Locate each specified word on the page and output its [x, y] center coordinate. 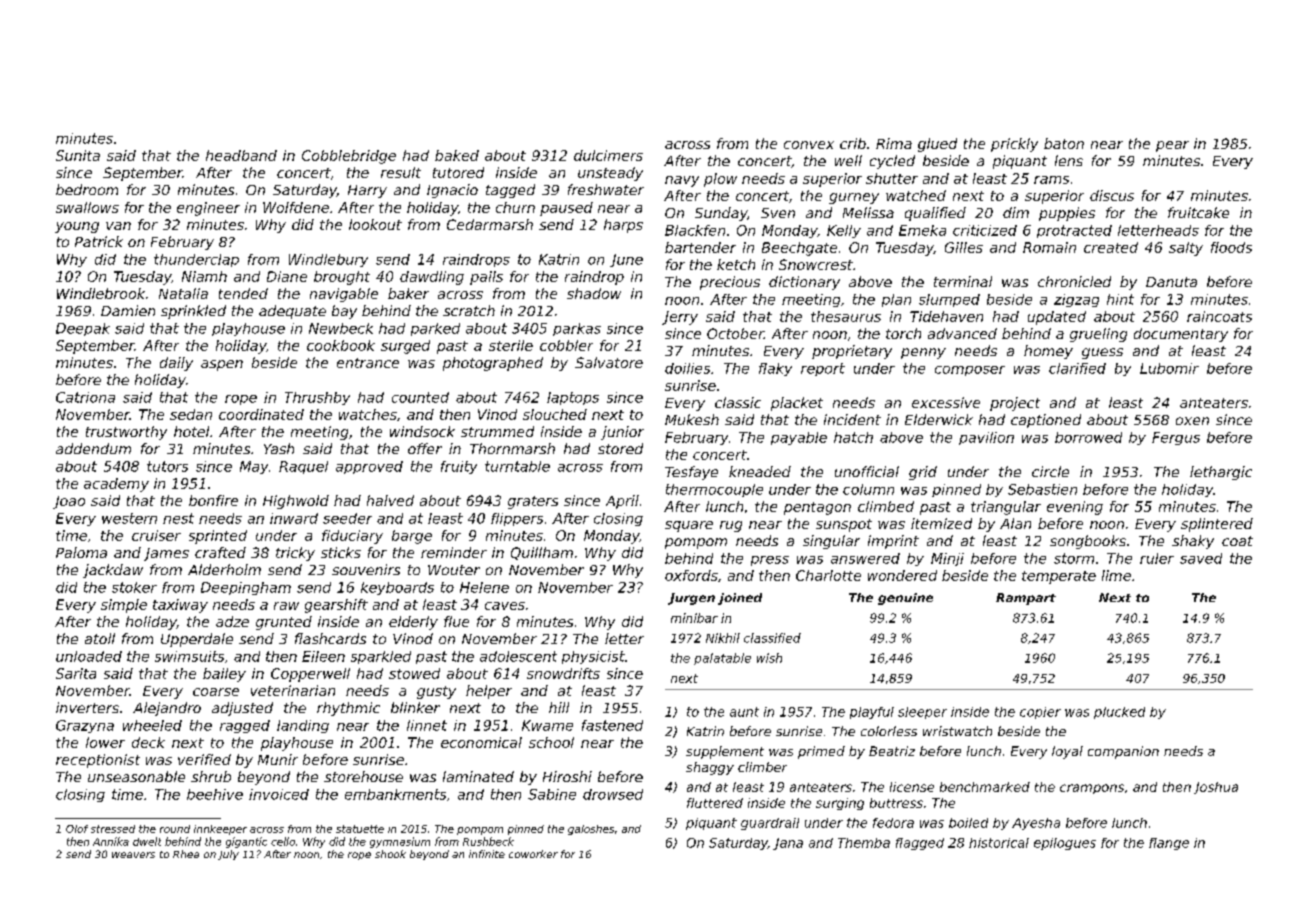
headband [241, 155]
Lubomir [1169, 368]
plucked [1119, 713]
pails [486, 278]
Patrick [99, 241]
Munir [278, 759]
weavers [133, 855]
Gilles [964, 247]
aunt [744, 712]
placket [797, 404]
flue [456, 621]
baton [1064, 143]
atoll [100, 638]
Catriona [85, 397]
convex [809, 145]
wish [769, 658]
